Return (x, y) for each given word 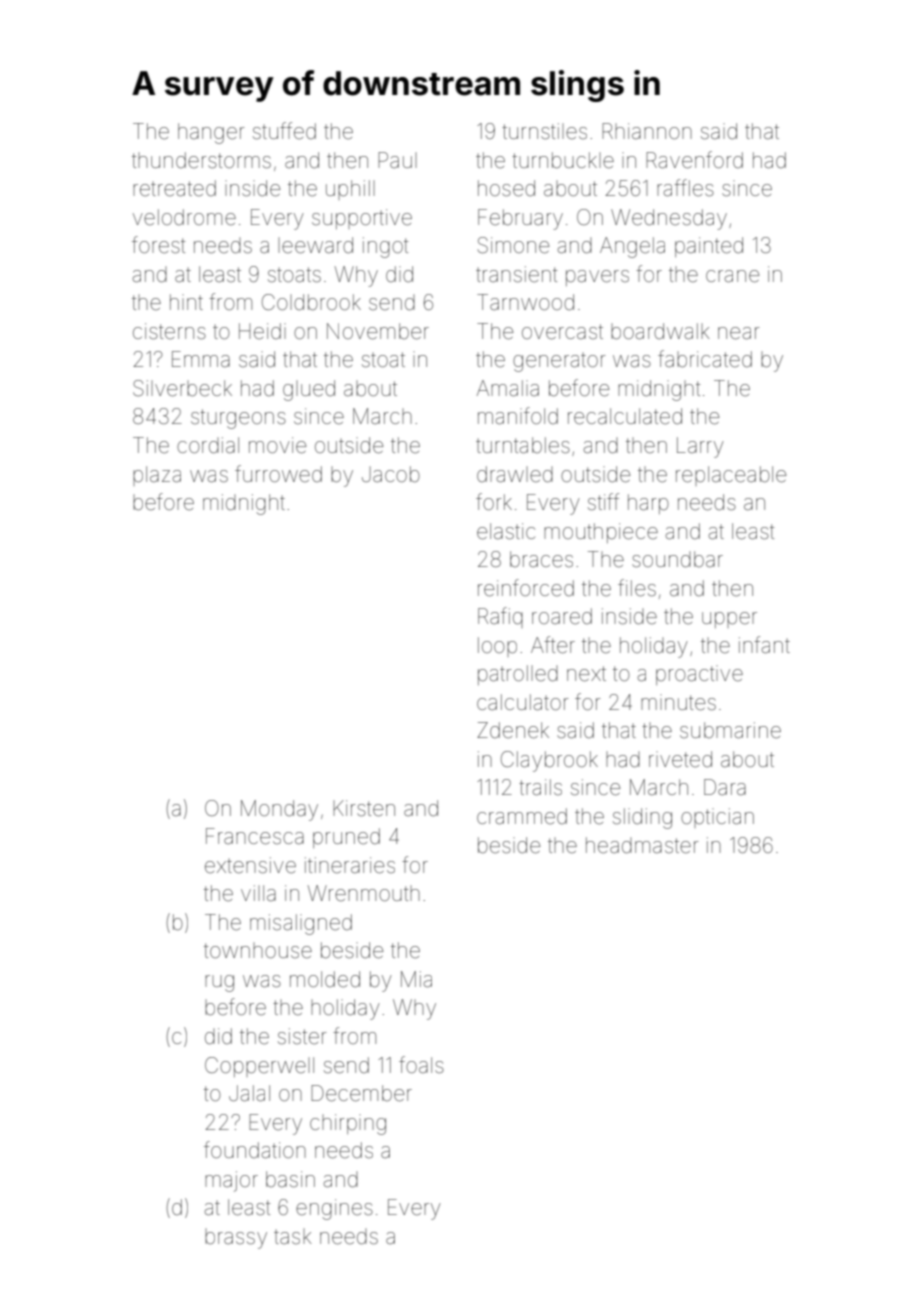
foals (421, 1064)
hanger (211, 133)
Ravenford (694, 160)
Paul (397, 160)
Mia (416, 979)
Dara (725, 787)
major (231, 1181)
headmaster (642, 845)
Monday (279, 810)
